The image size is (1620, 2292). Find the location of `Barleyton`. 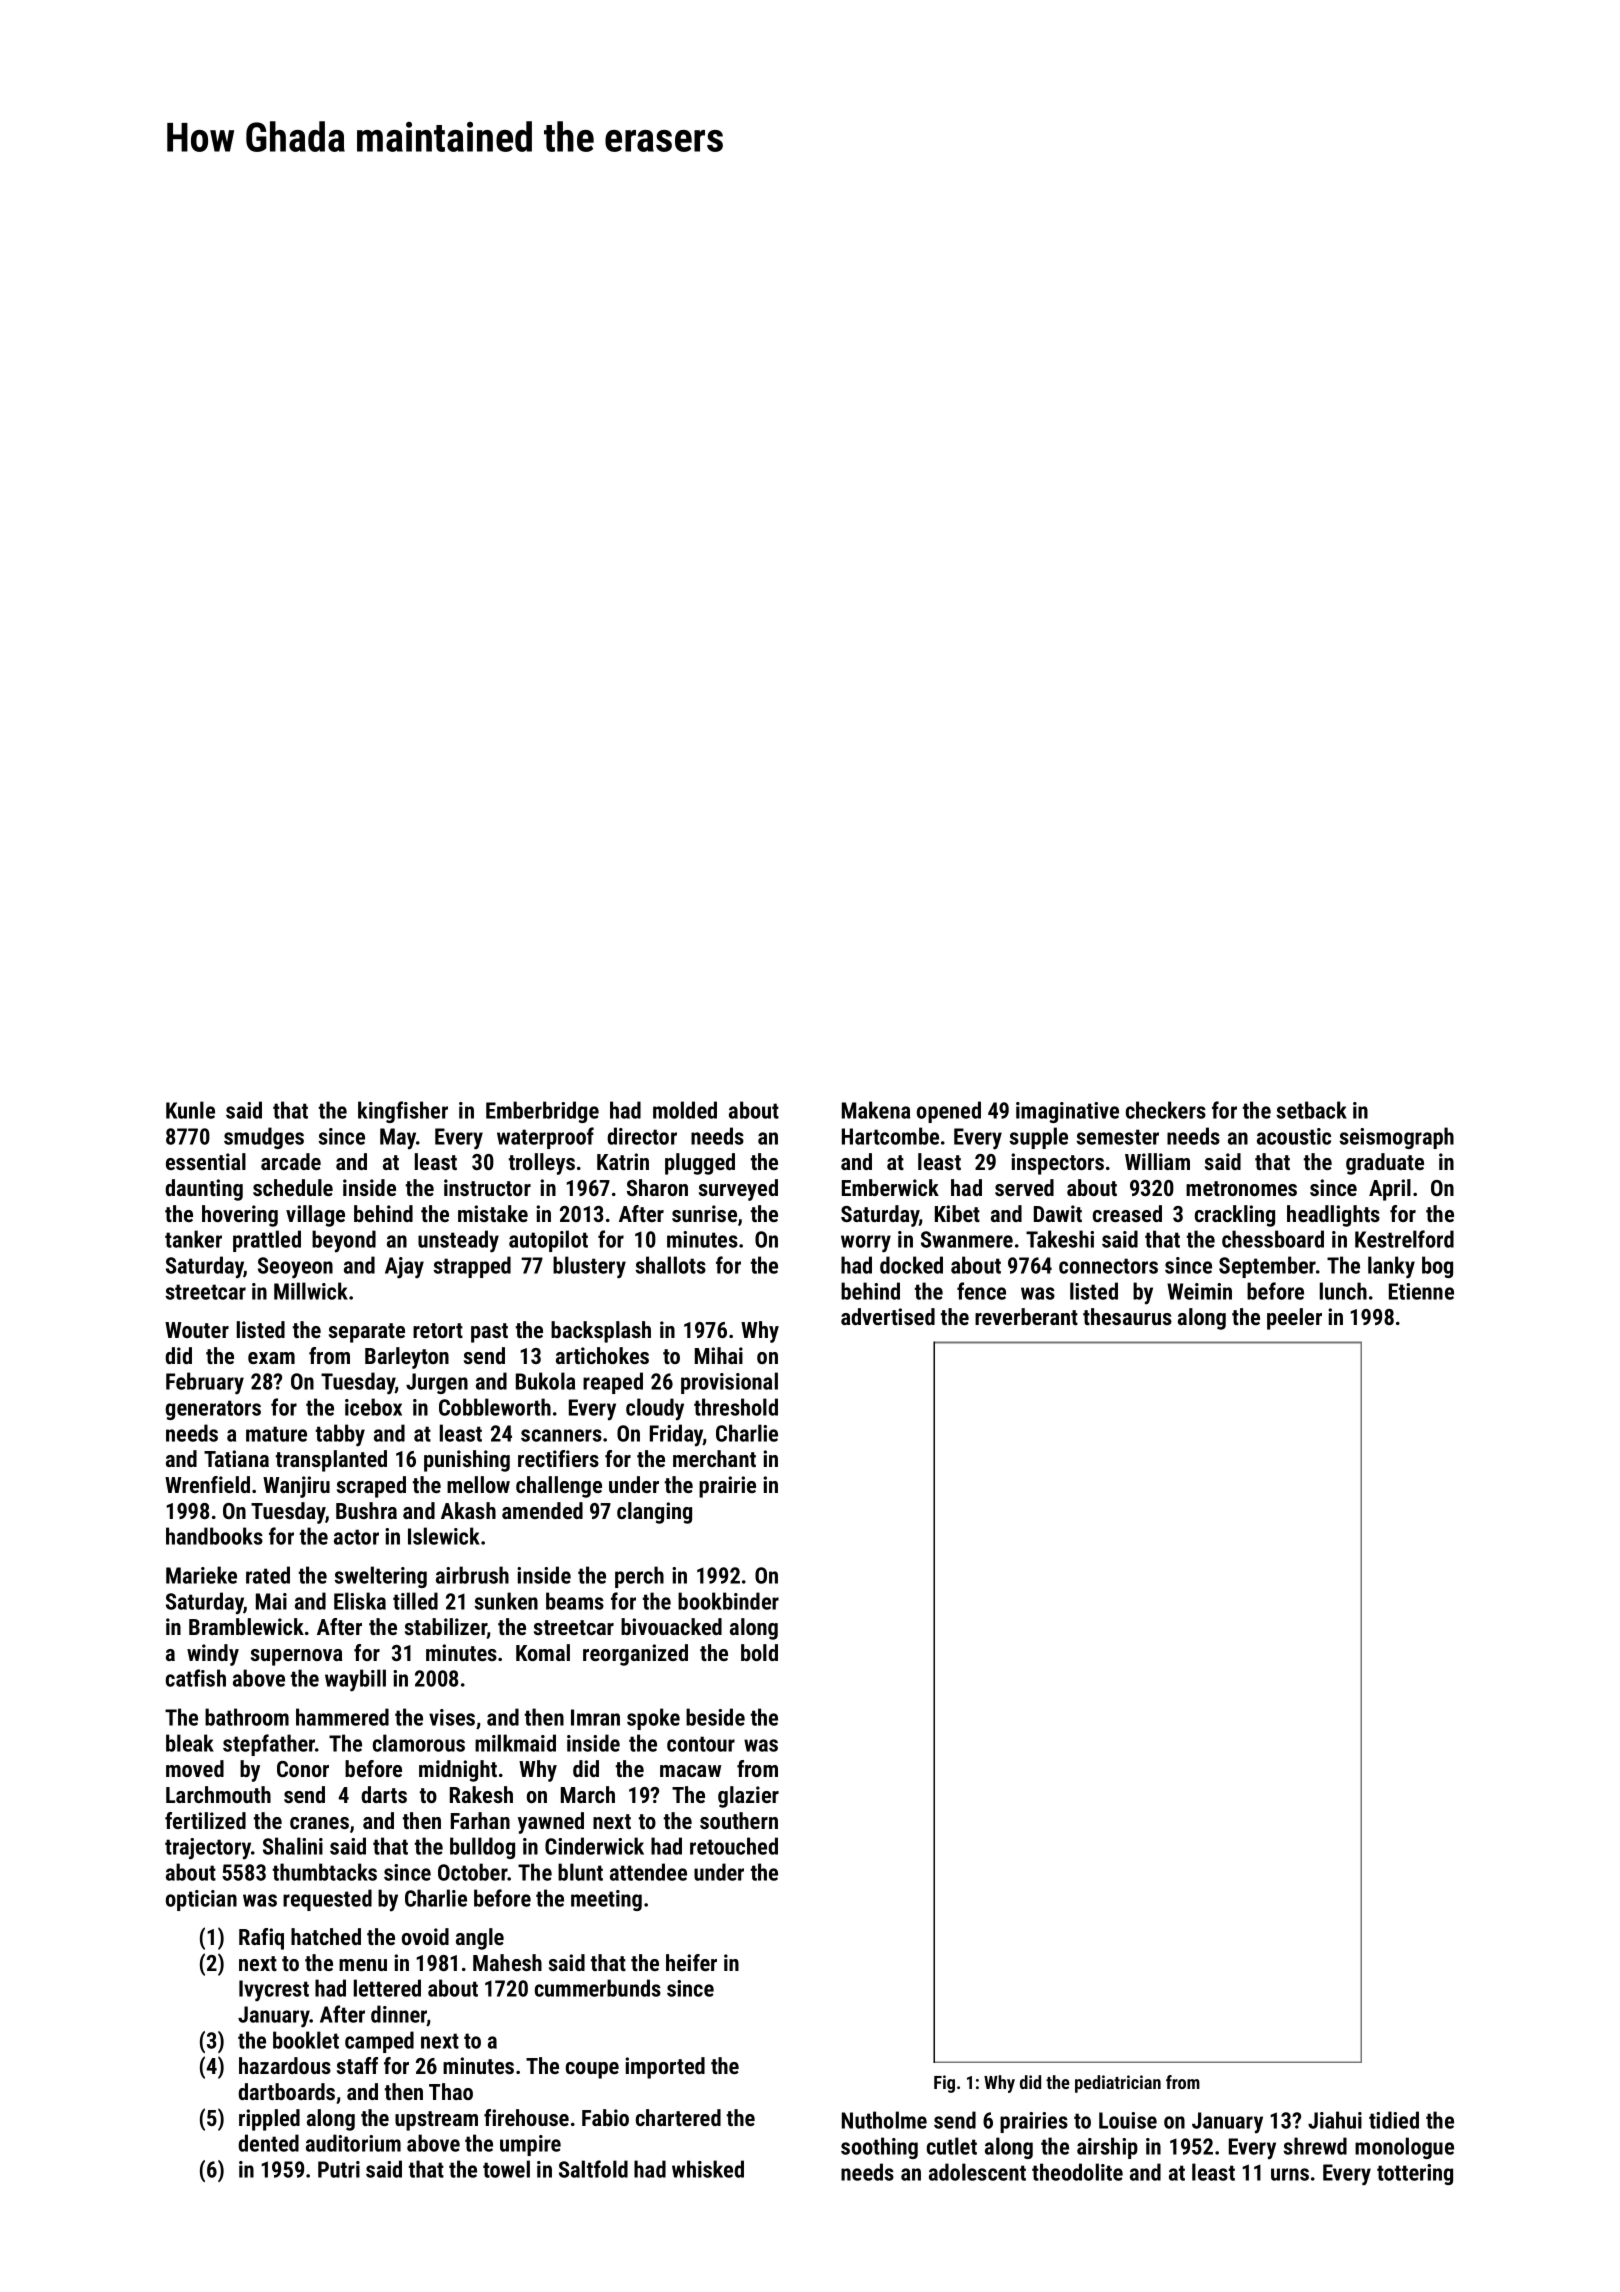

Barleyton is located at coordinates (407, 1358).
